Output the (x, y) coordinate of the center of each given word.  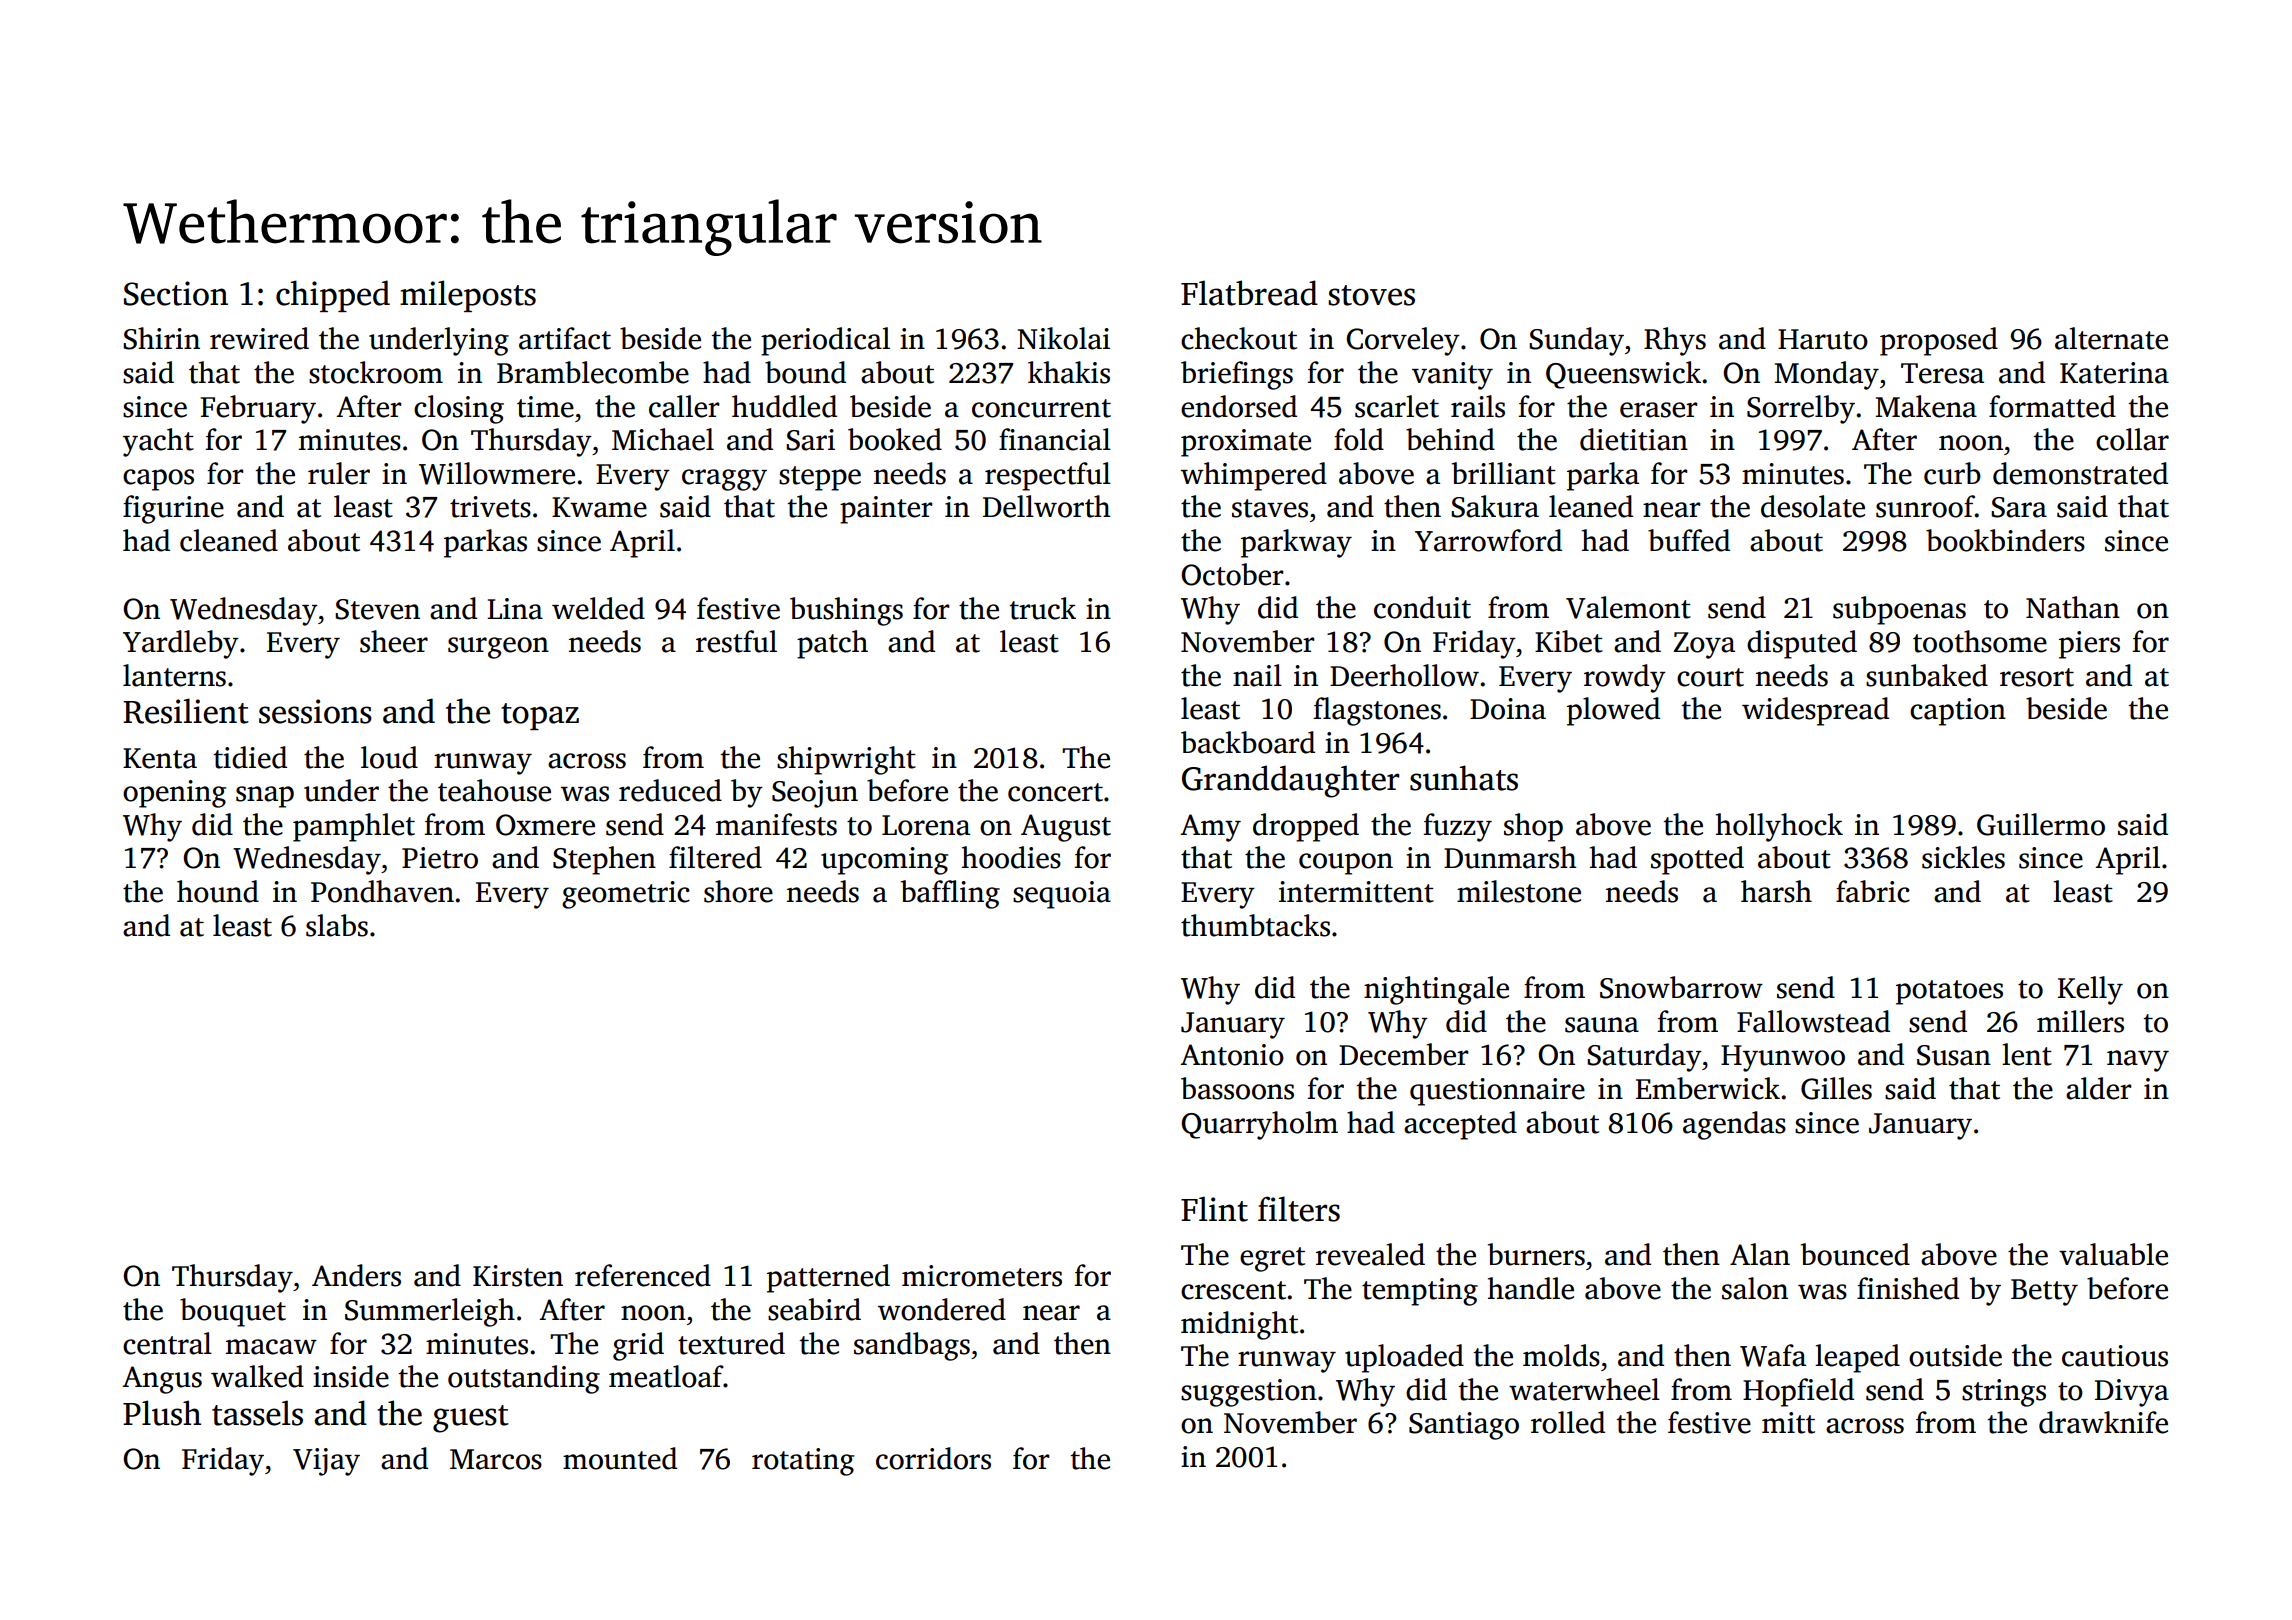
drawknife (2103, 1422)
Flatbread (1249, 293)
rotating (803, 1462)
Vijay (326, 1462)
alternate (2111, 338)
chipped (333, 296)
